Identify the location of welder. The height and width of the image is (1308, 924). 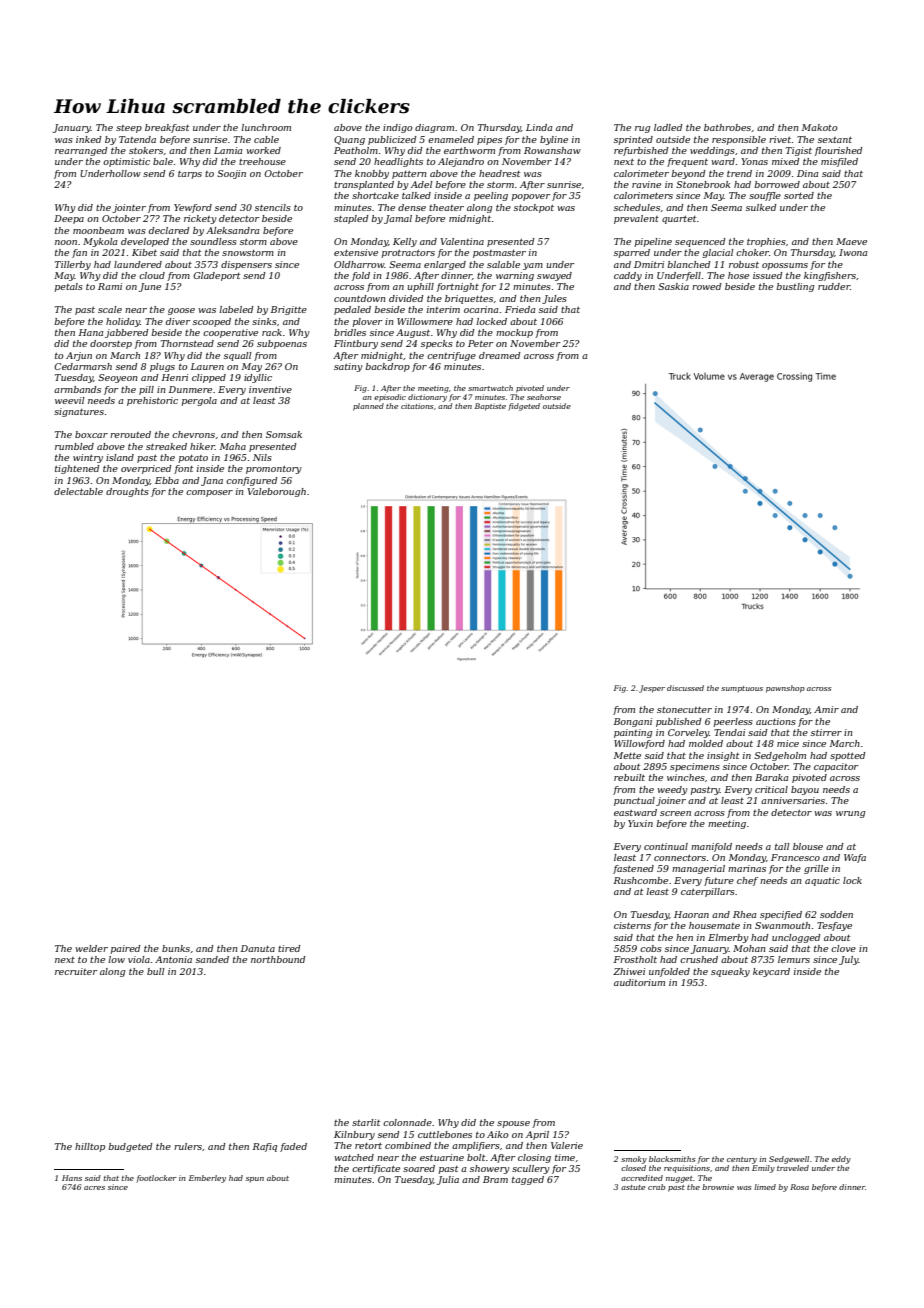
(91, 948).
